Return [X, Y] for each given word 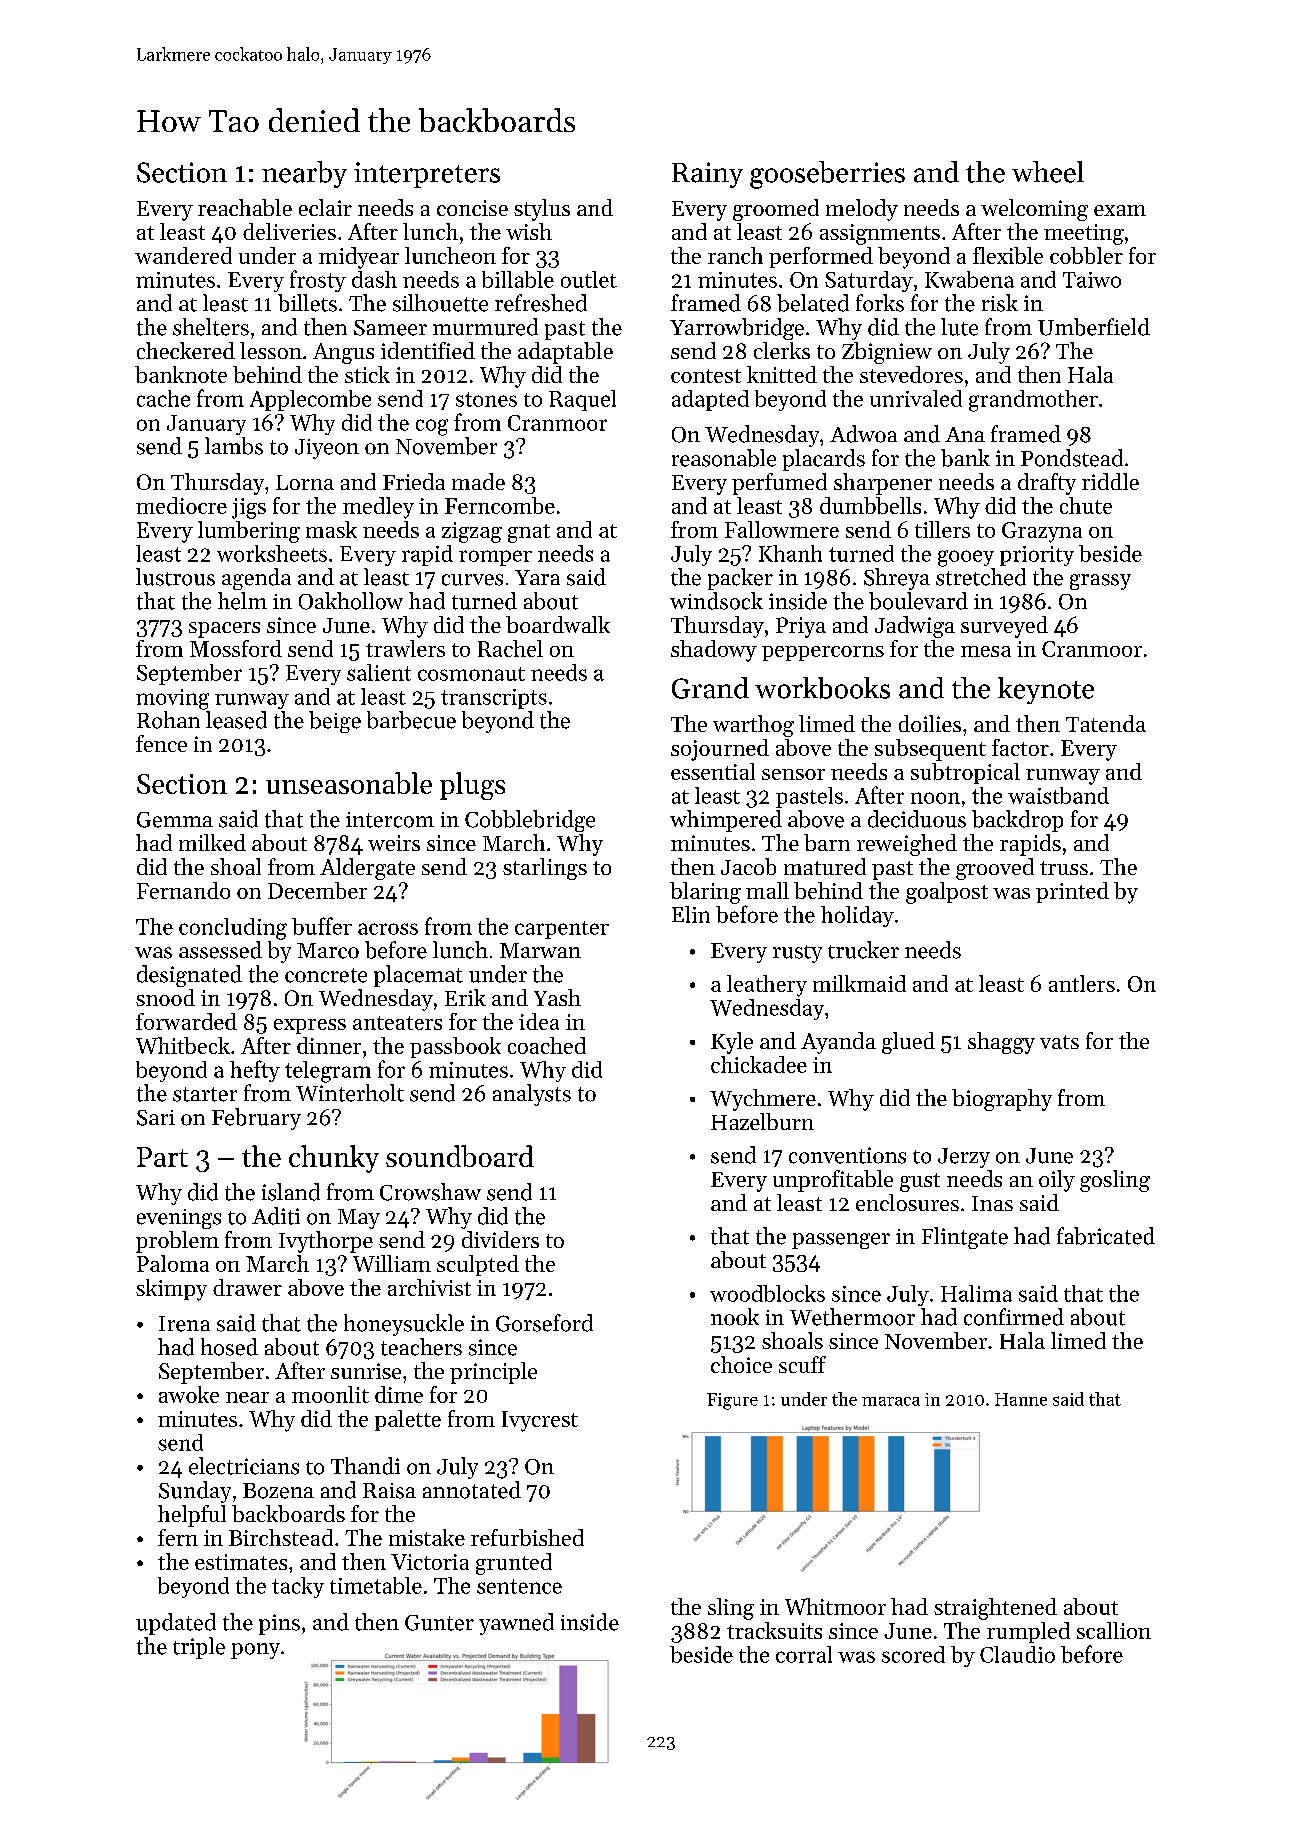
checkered [186, 350]
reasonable [724, 458]
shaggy [1001, 1043]
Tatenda [1106, 723]
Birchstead [281, 1537]
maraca [891, 1401]
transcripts [494, 699]
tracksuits [774, 1630]
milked [212, 842]
